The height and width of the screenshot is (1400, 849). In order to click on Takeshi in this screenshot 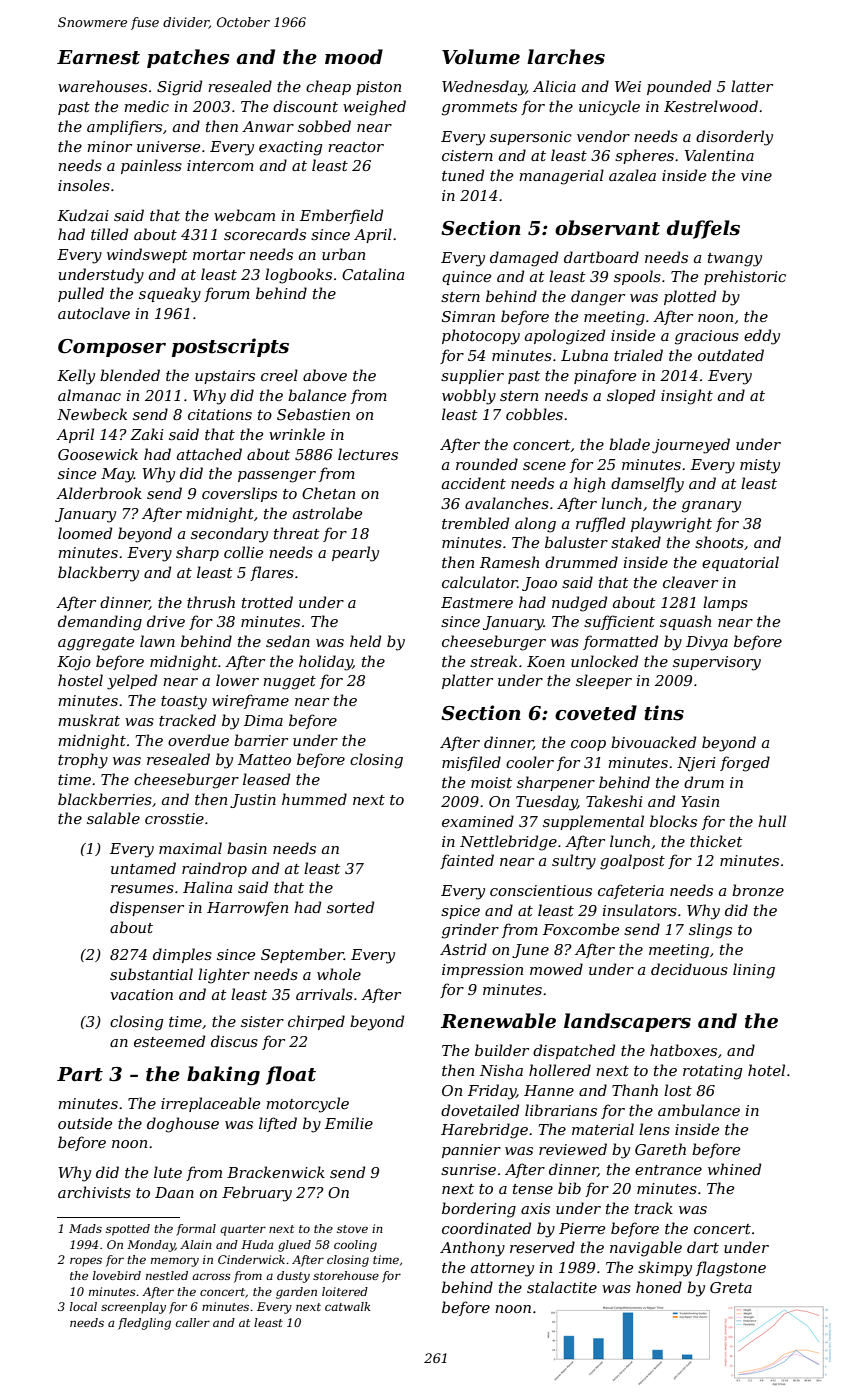, I will do `click(614, 801)`.
